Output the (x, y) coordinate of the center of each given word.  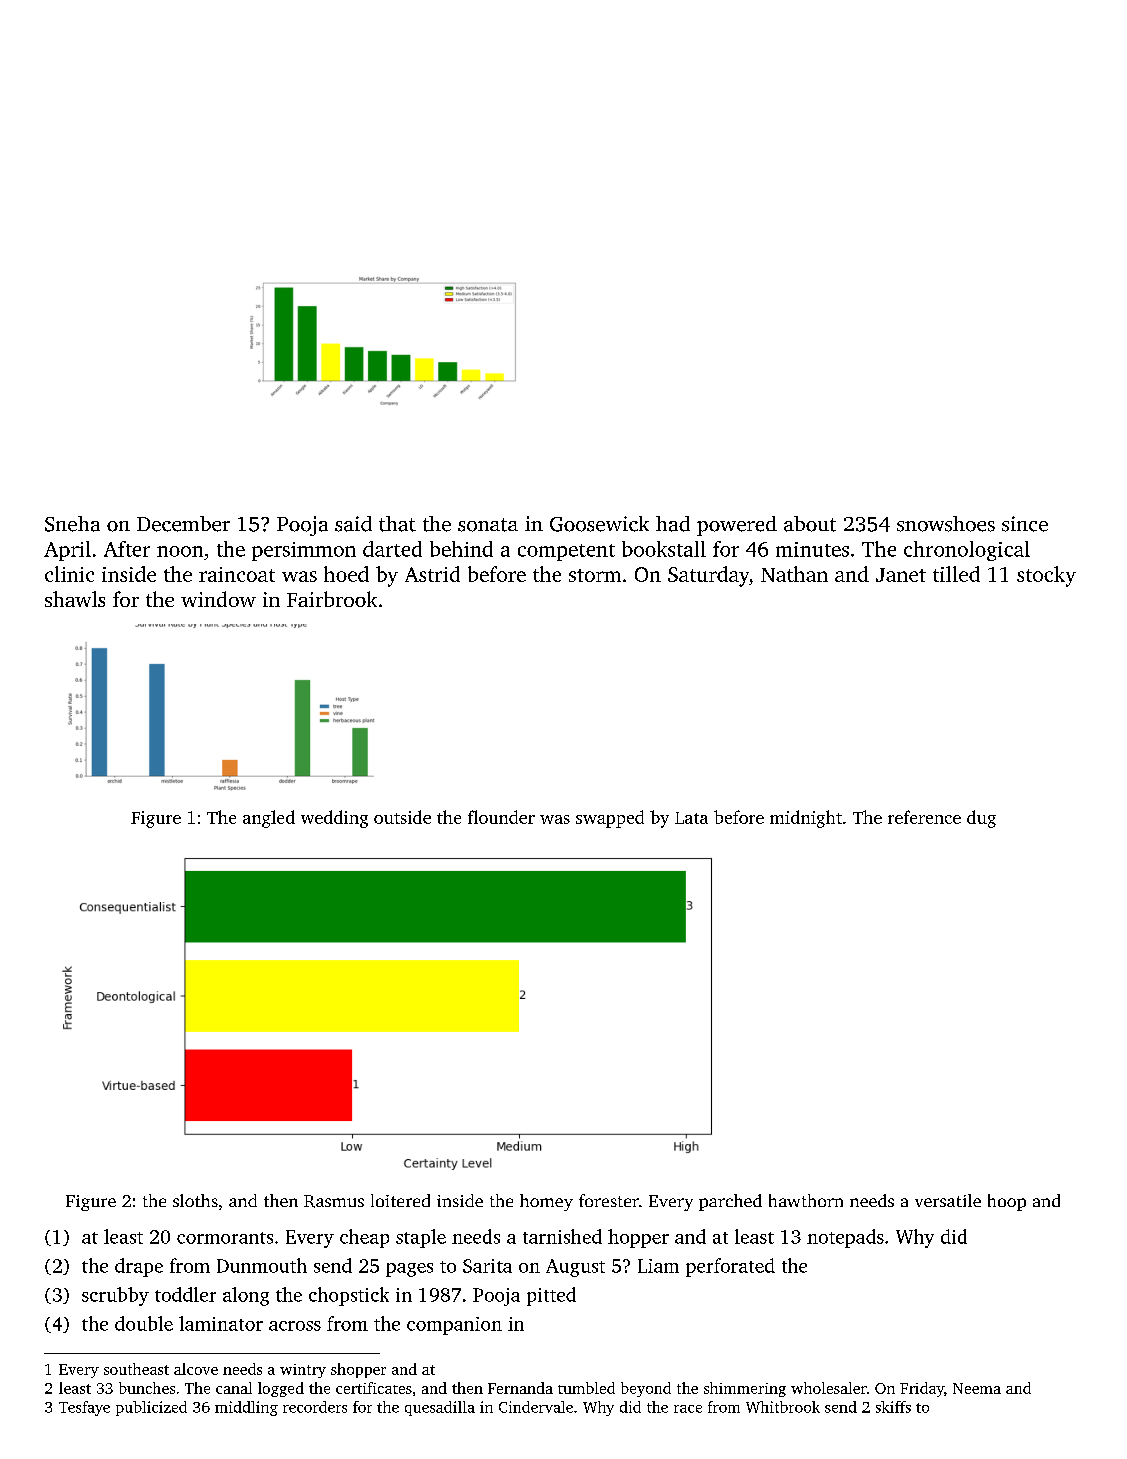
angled (269, 819)
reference (924, 817)
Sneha (72, 524)
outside (402, 817)
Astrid (432, 574)
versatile (948, 1200)
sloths (195, 1200)
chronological (967, 551)
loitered (400, 1200)
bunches (147, 1388)
